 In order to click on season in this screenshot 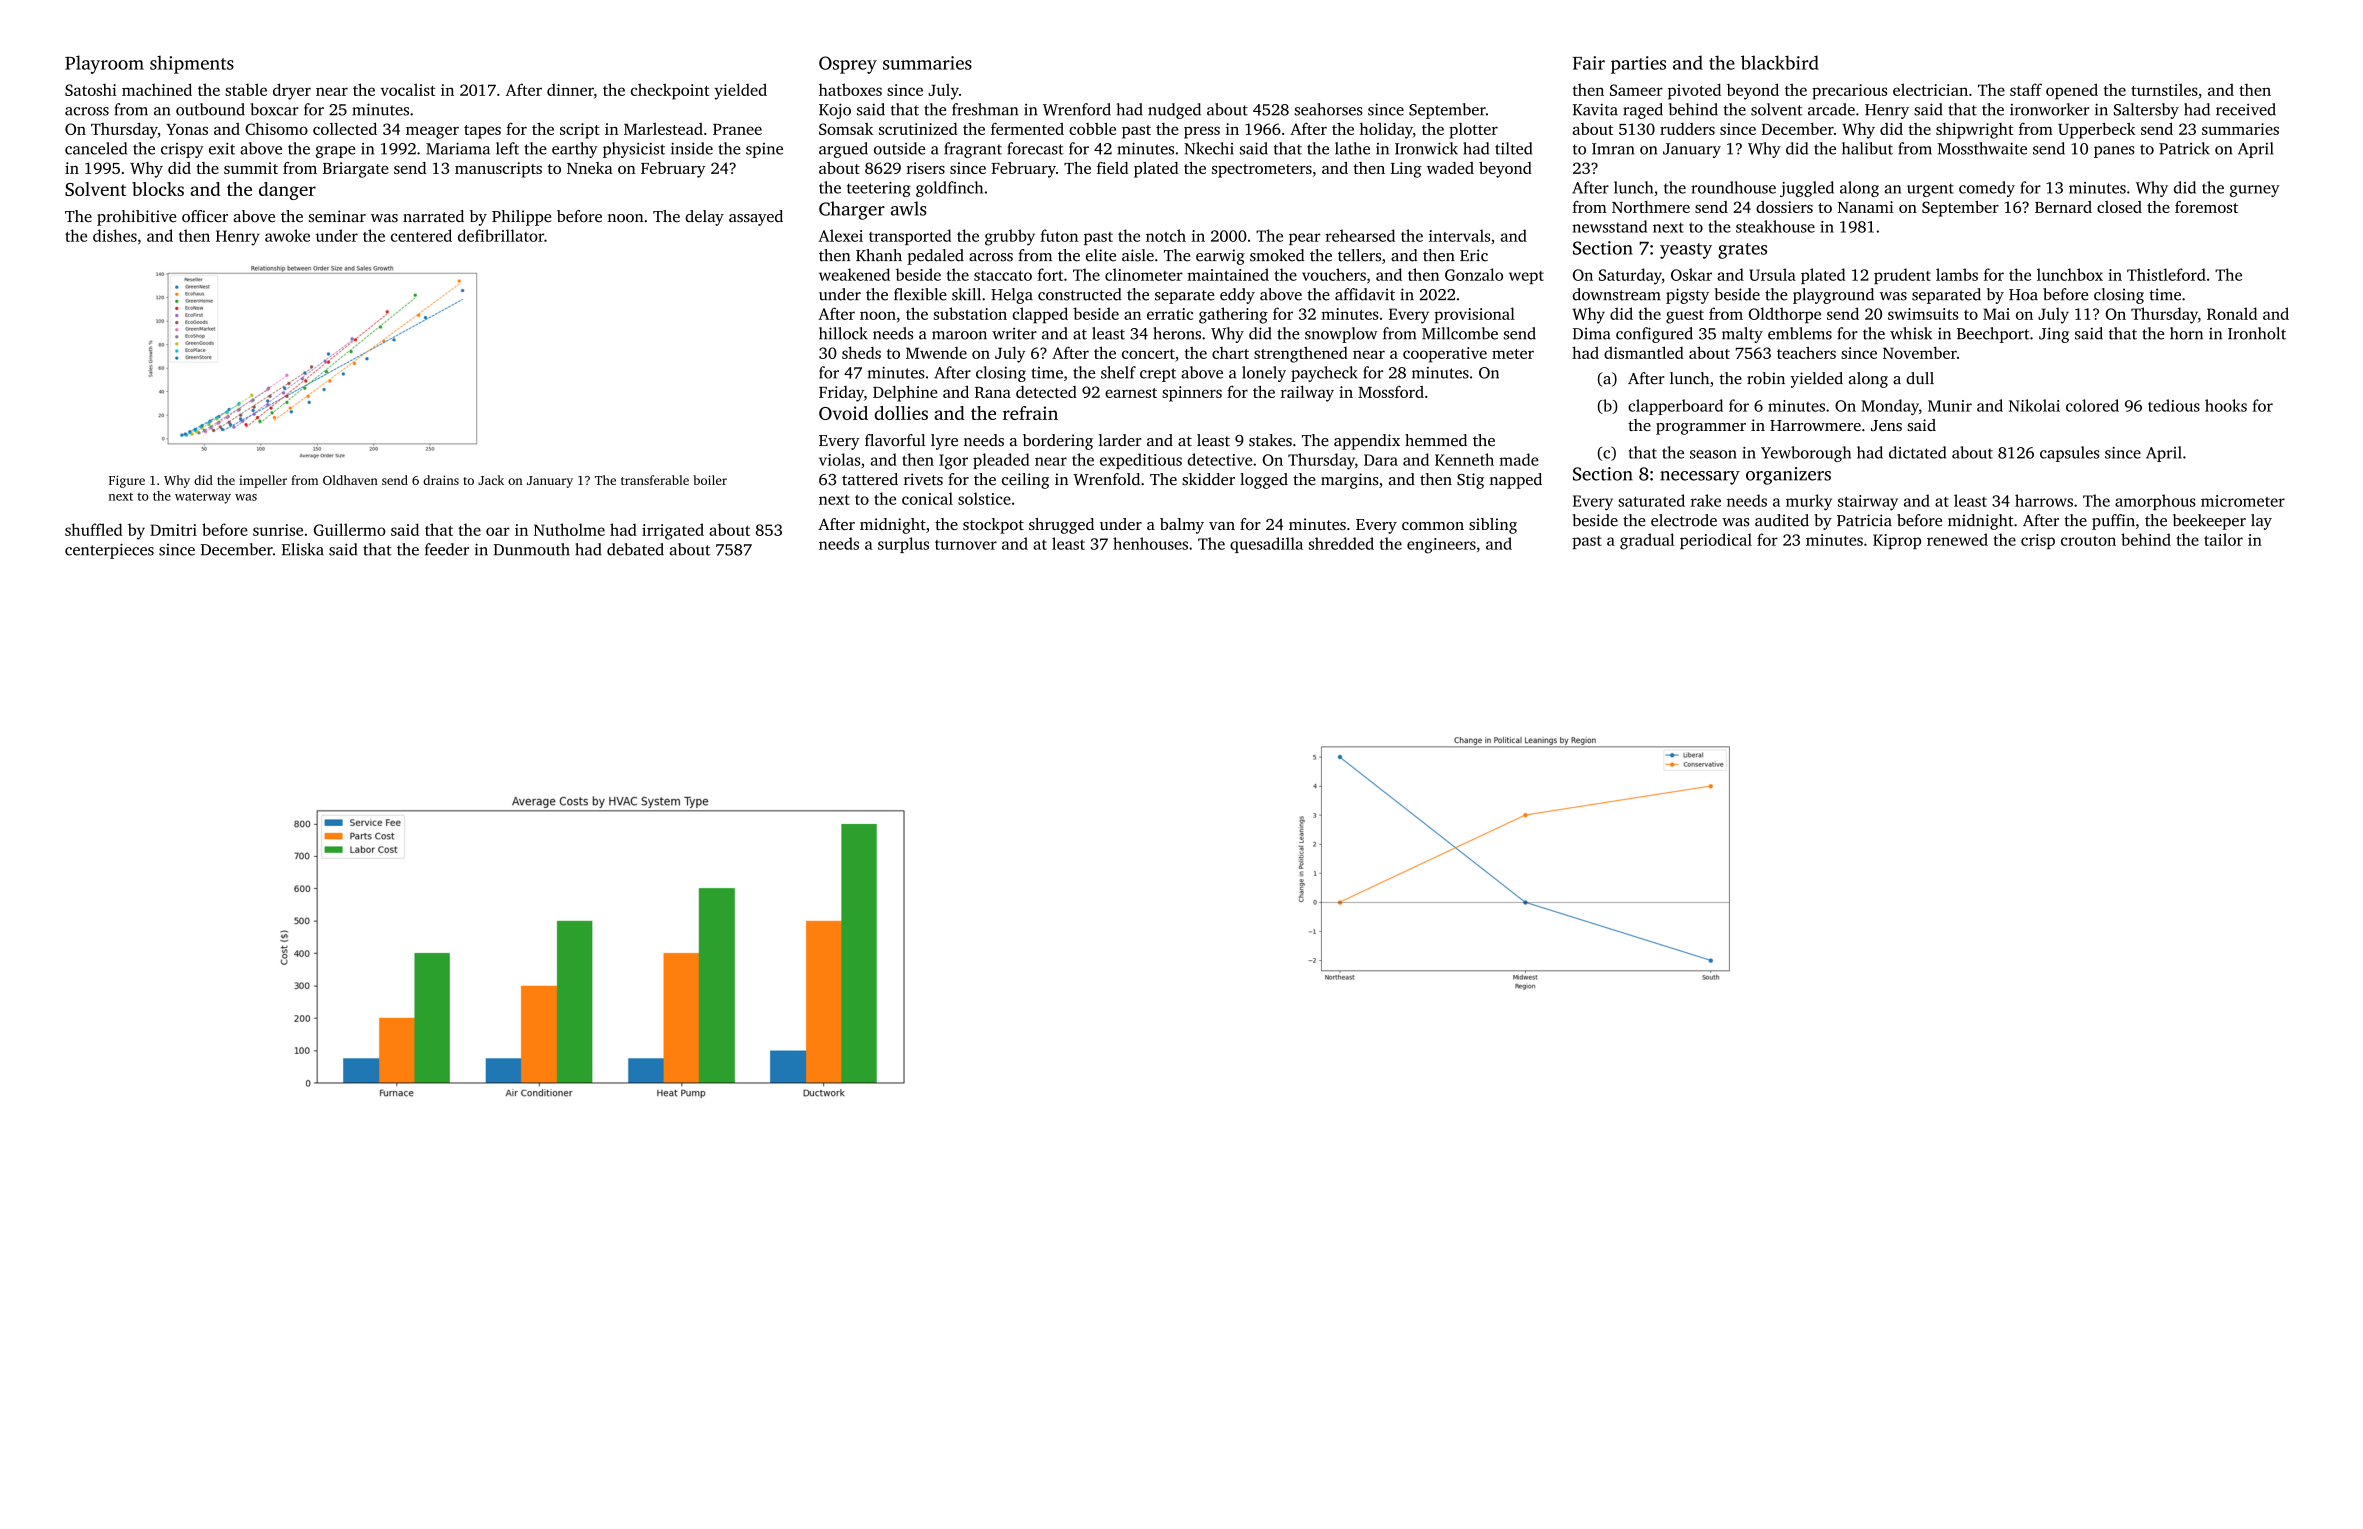, I will do `click(1713, 454)`.
